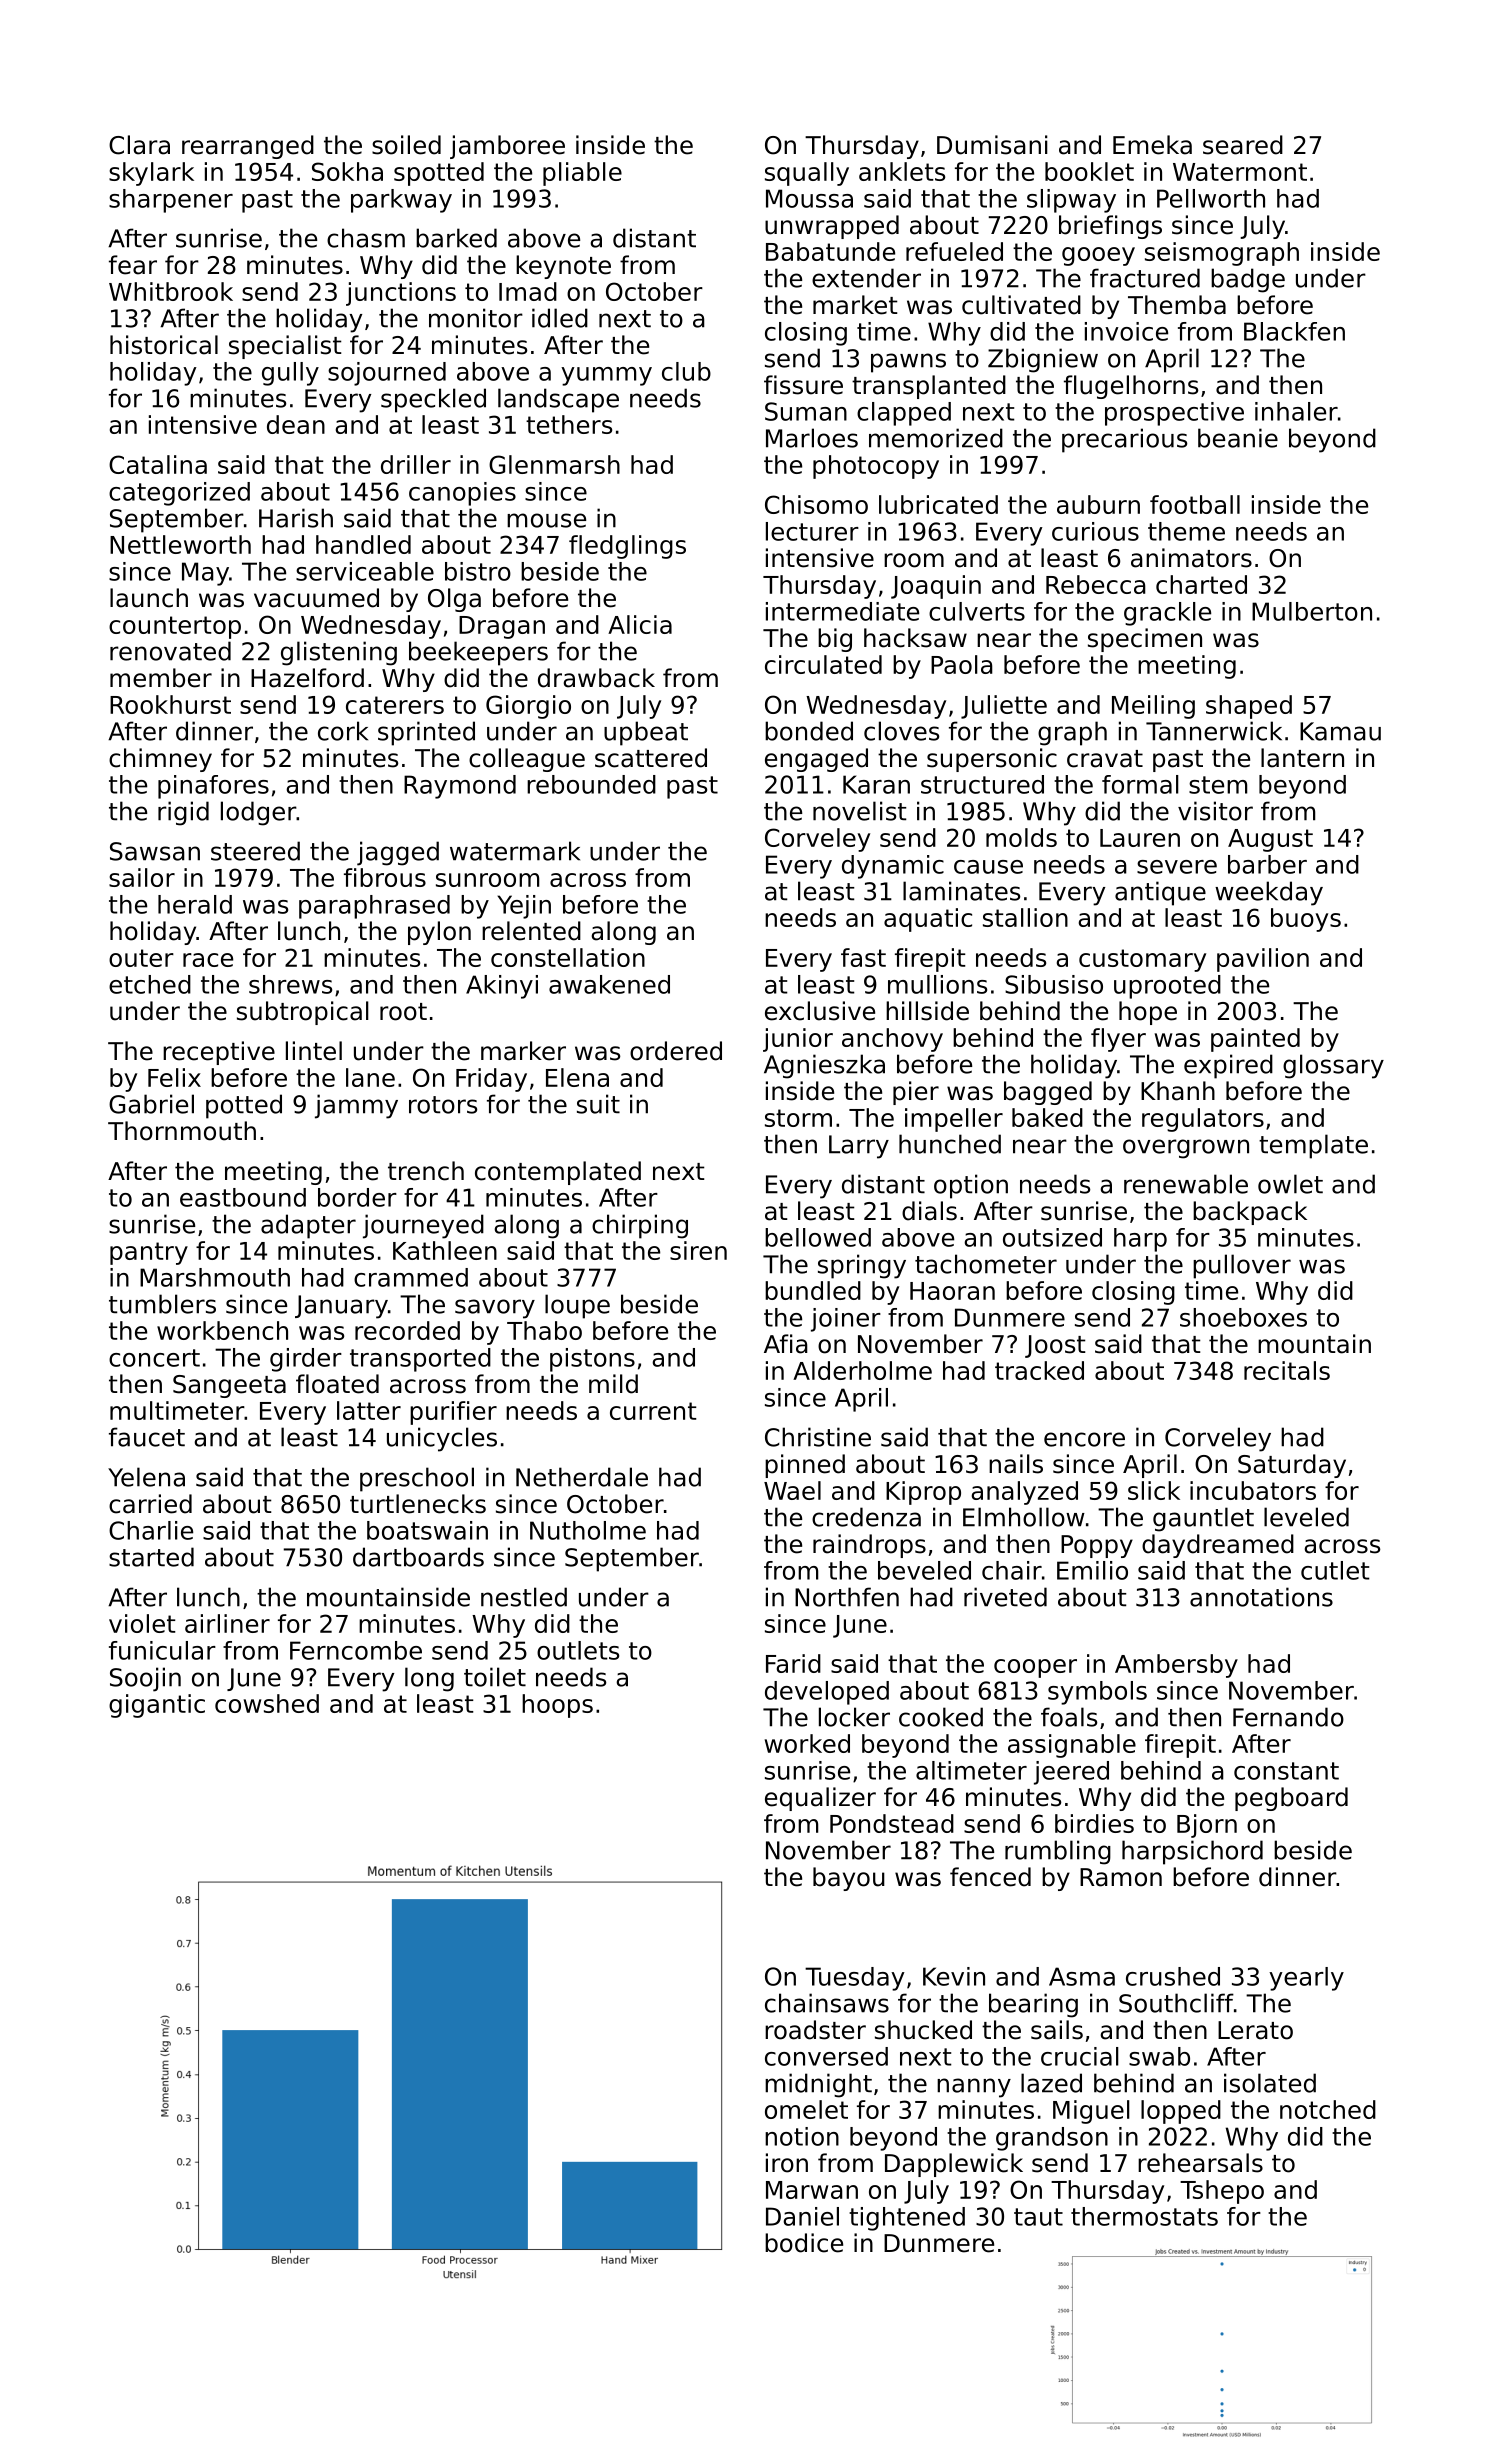 The image size is (1496, 2464). Describe the element at coordinates (255, 851) in the image. I see `steered` at that location.
